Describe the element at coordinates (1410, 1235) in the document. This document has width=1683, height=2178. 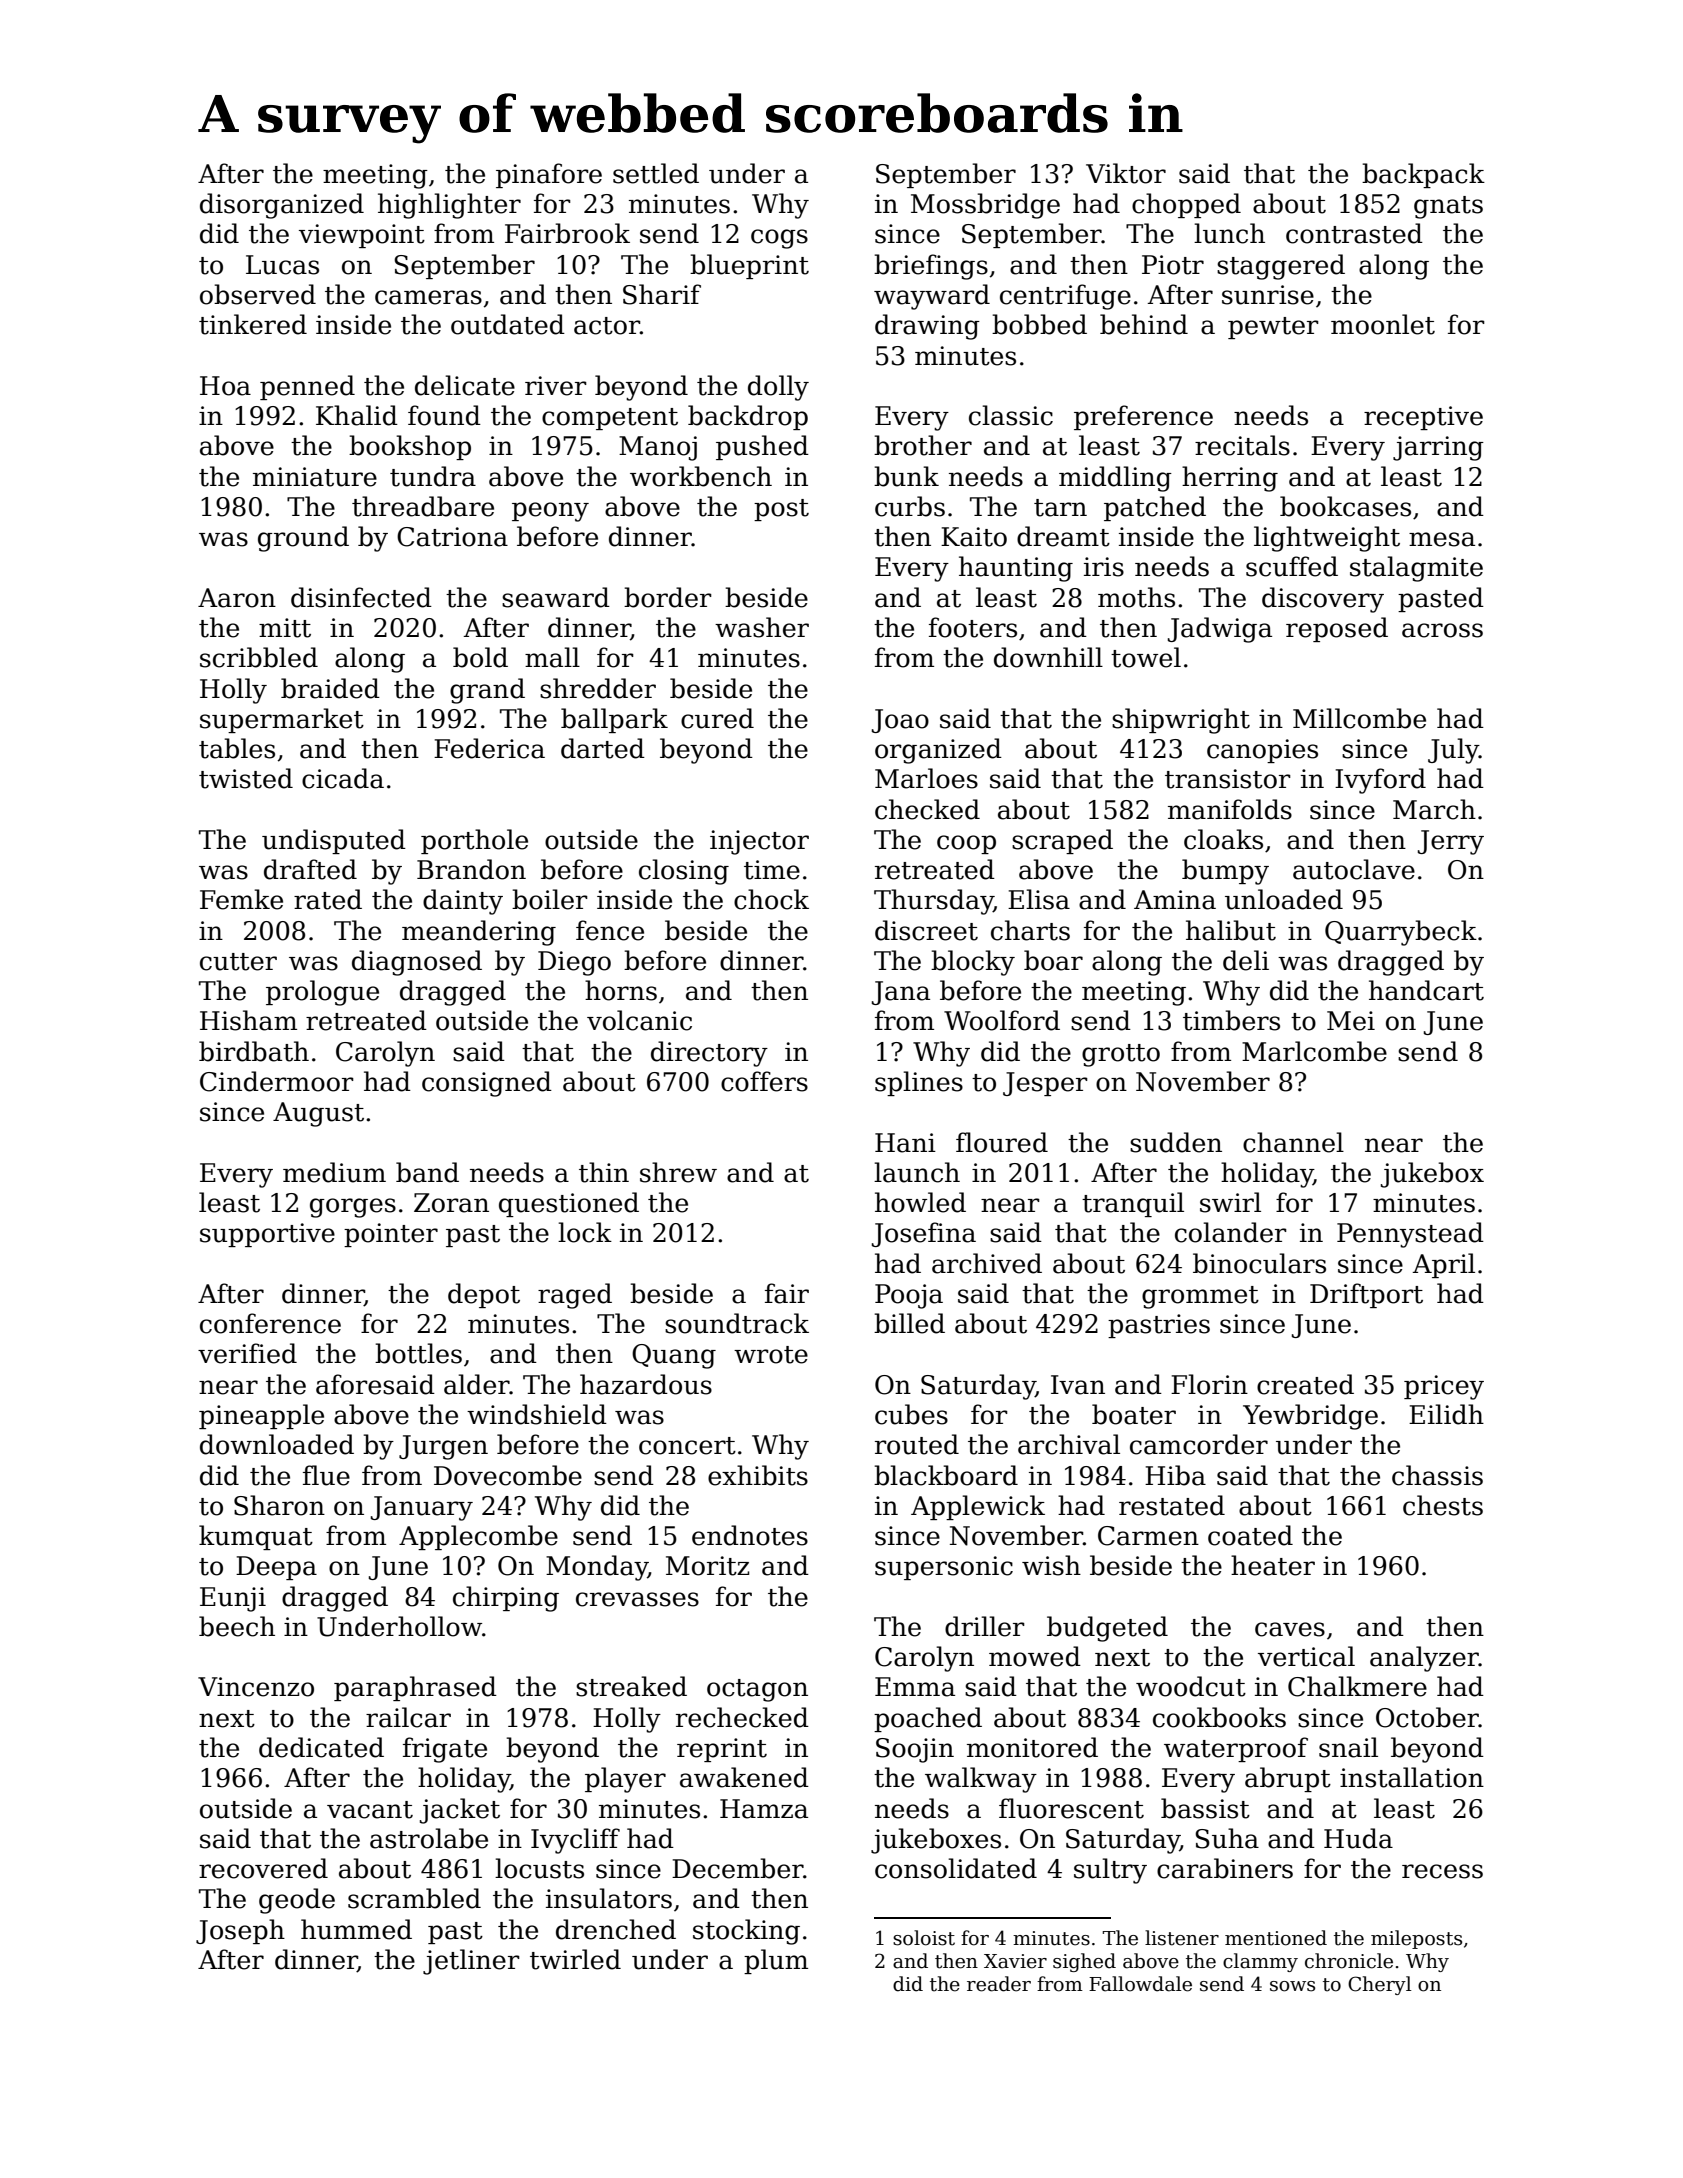
I see `Pennystead` at that location.
